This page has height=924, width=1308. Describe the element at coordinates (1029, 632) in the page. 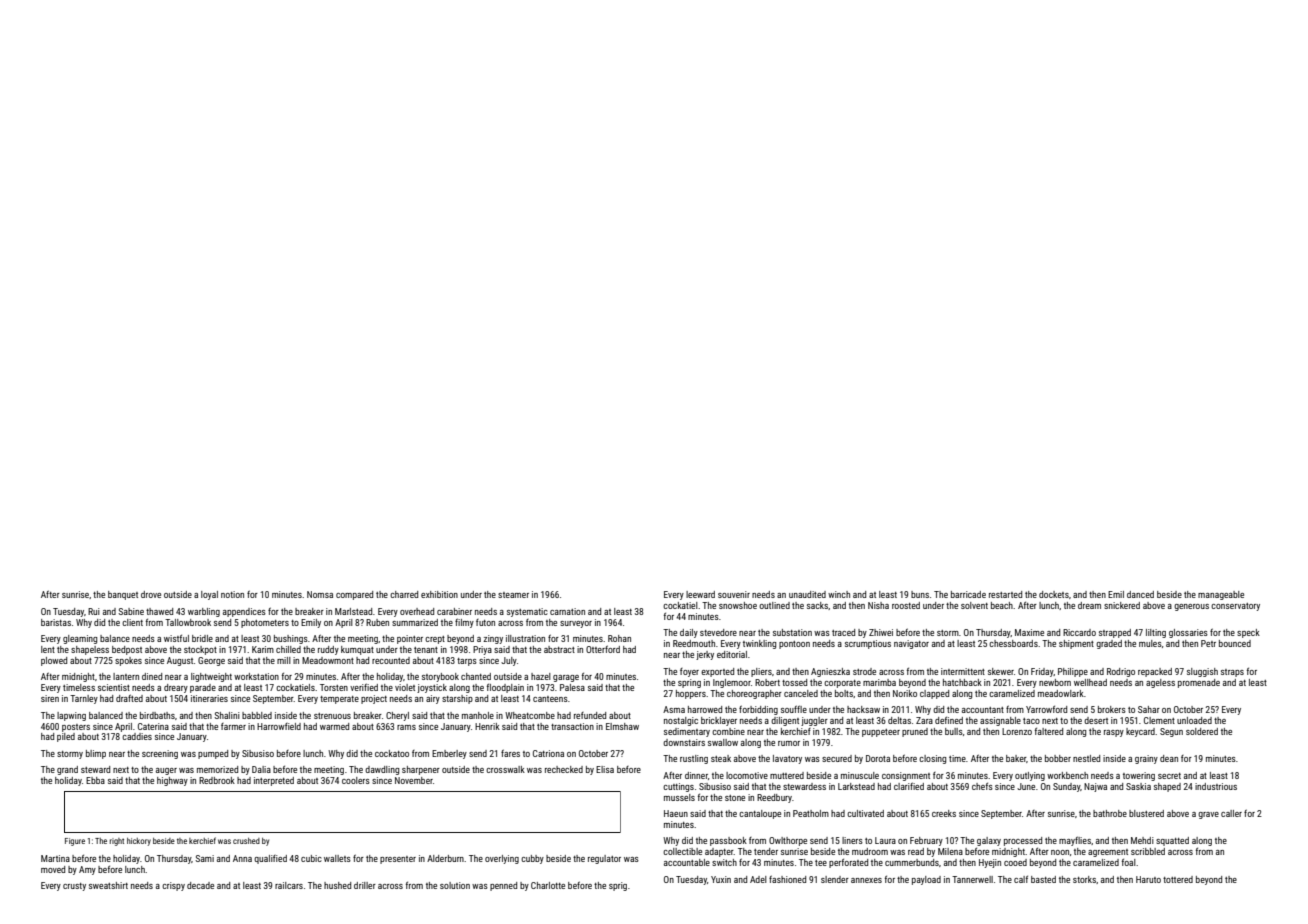

I see `Maxime` at that location.
